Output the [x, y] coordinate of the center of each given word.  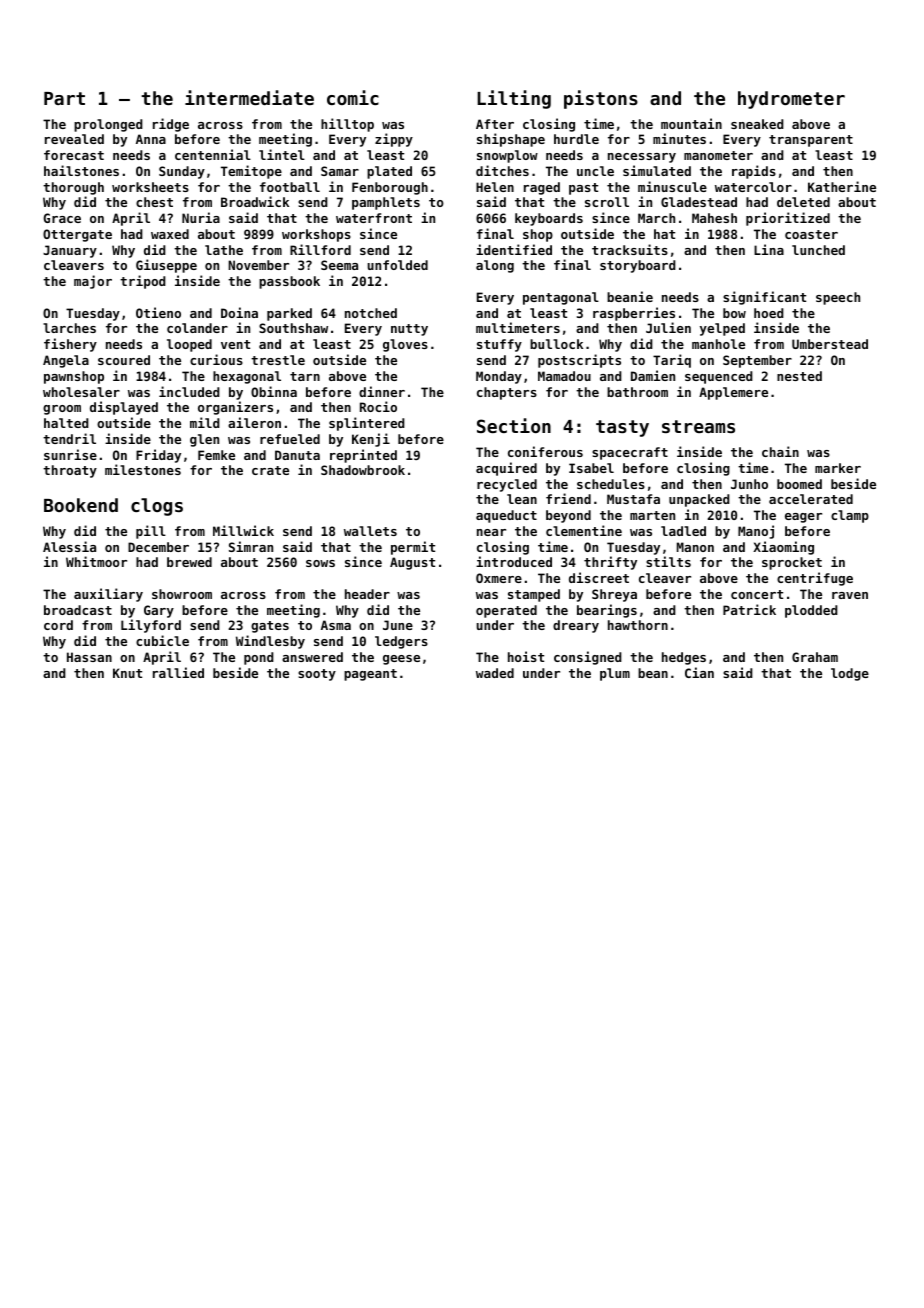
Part [64, 98]
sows [320, 563]
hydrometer [791, 100]
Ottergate [77, 235]
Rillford [320, 249]
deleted [803, 202]
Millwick [243, 530]
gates [270, 627]
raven [850, 595]
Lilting [514, 99]
